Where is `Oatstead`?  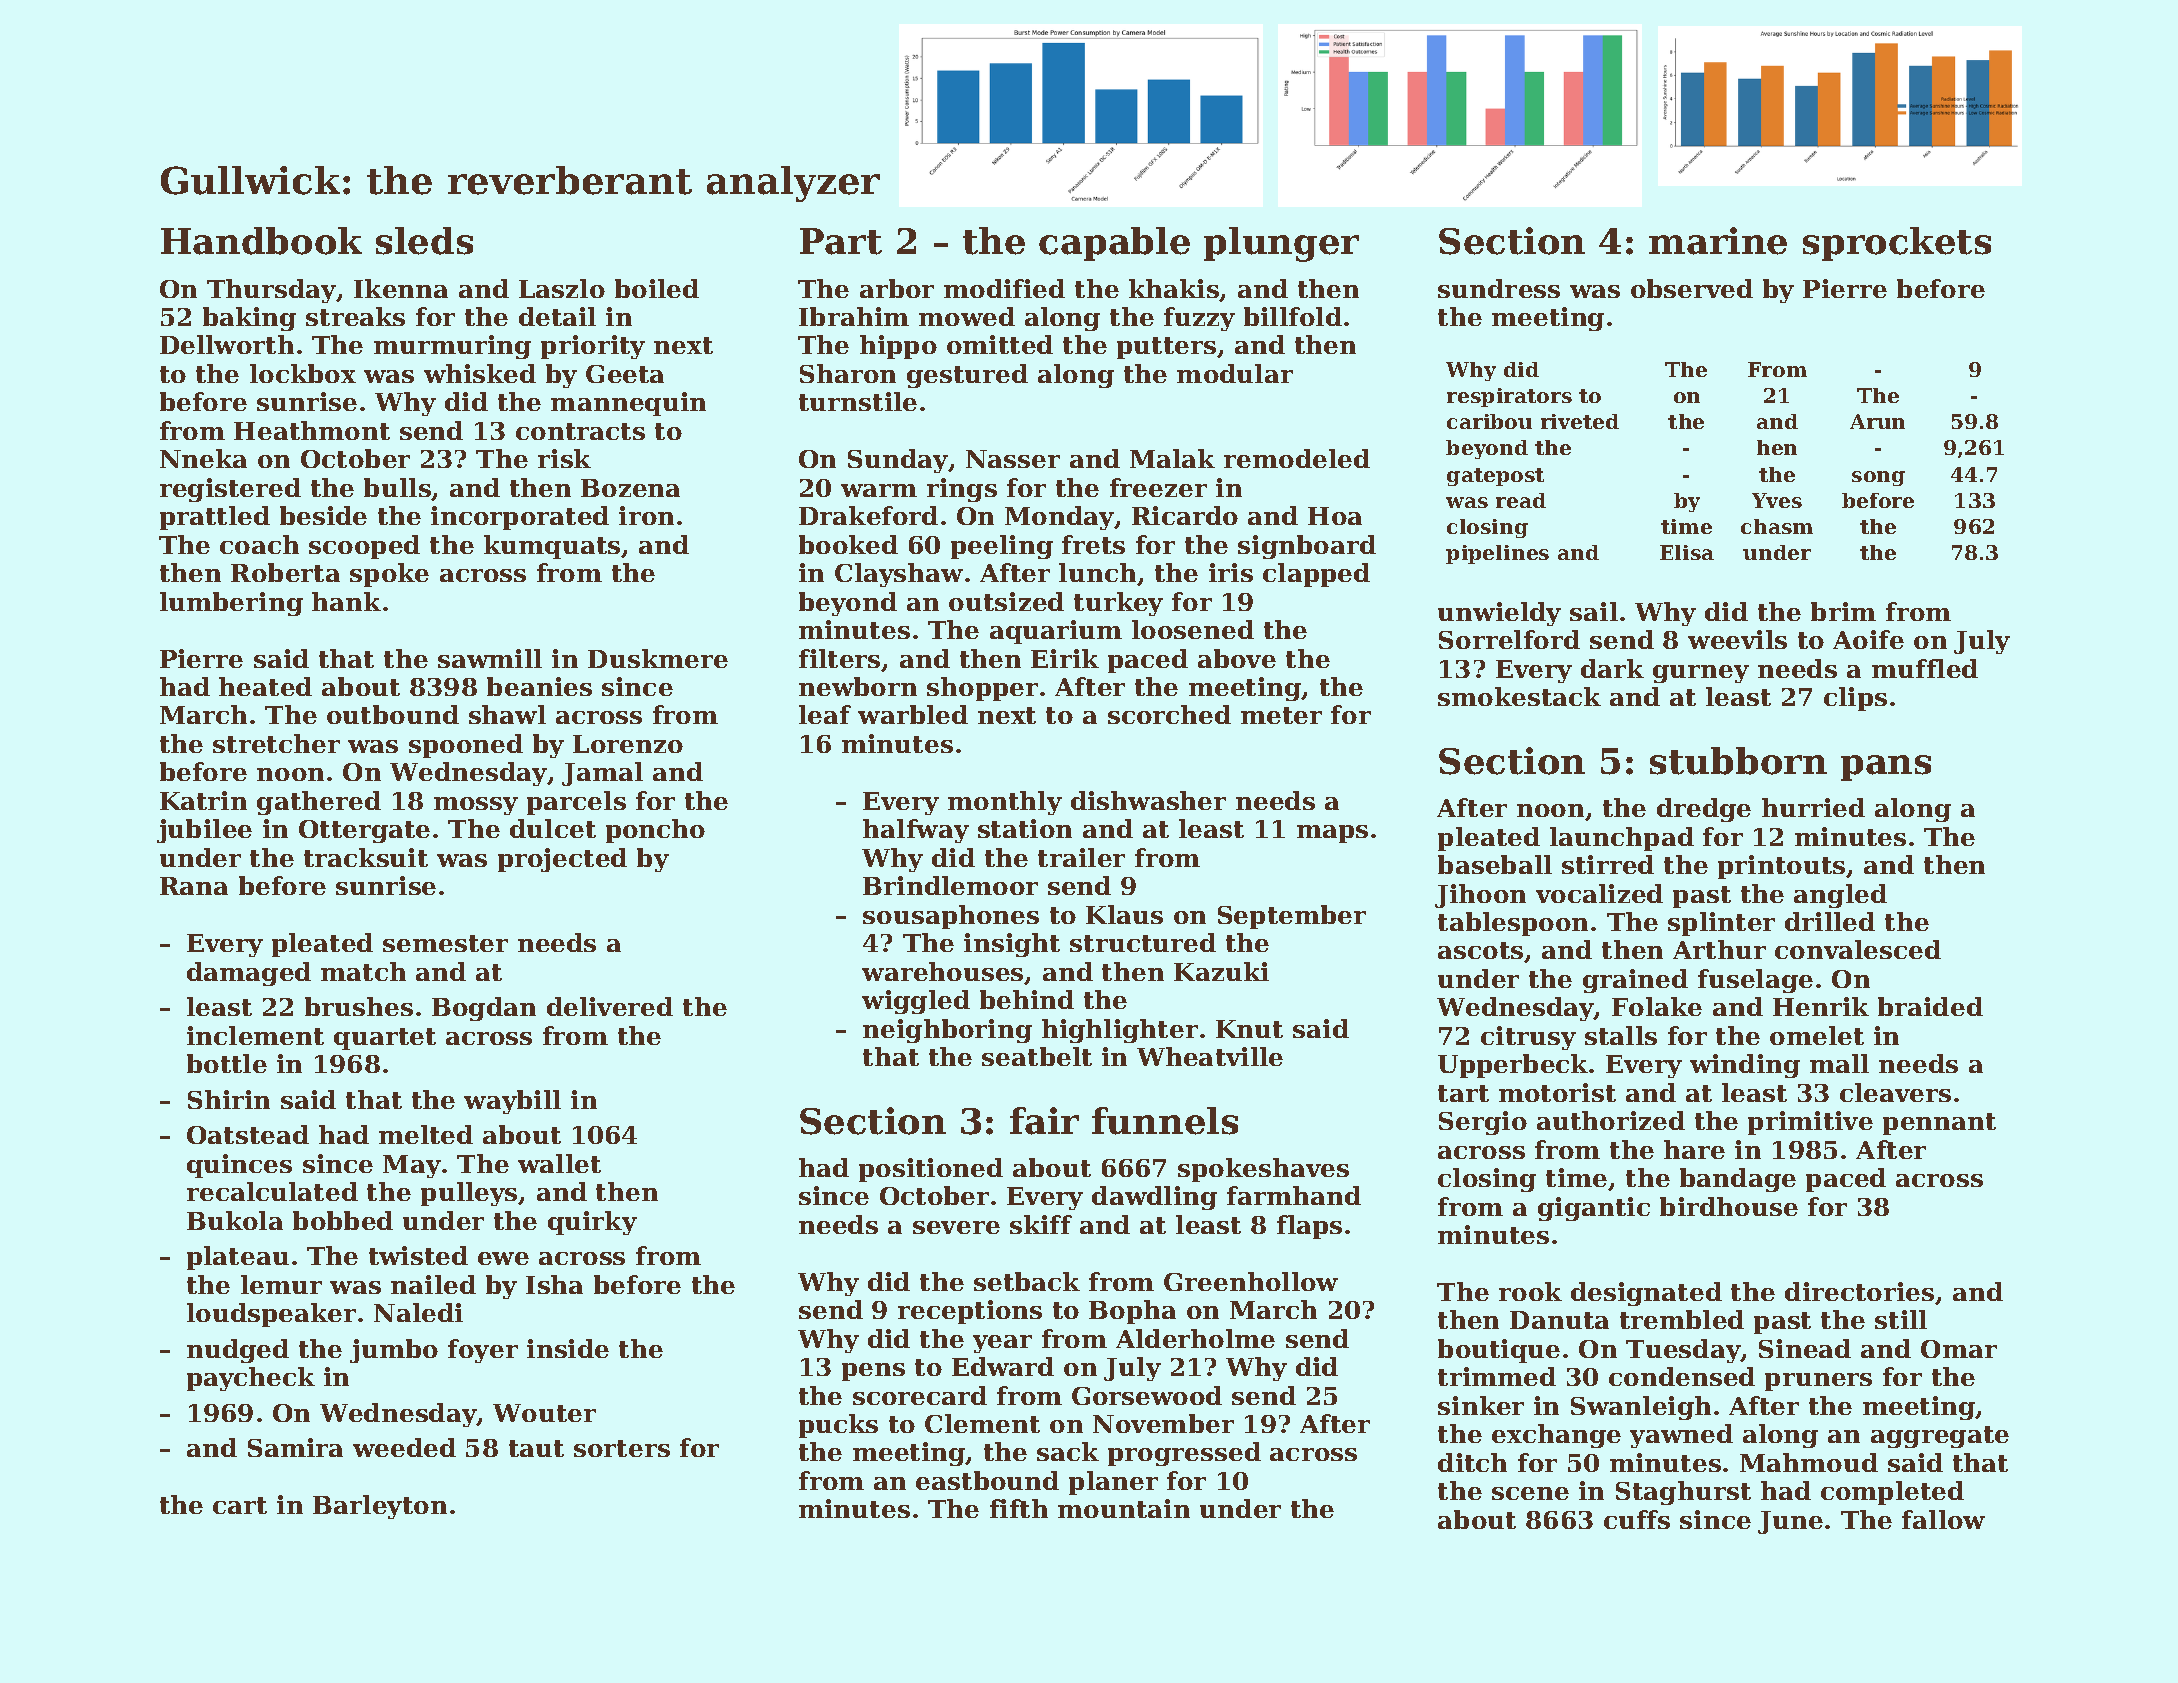
Oatstead is located at coordinates (248, 1134).
